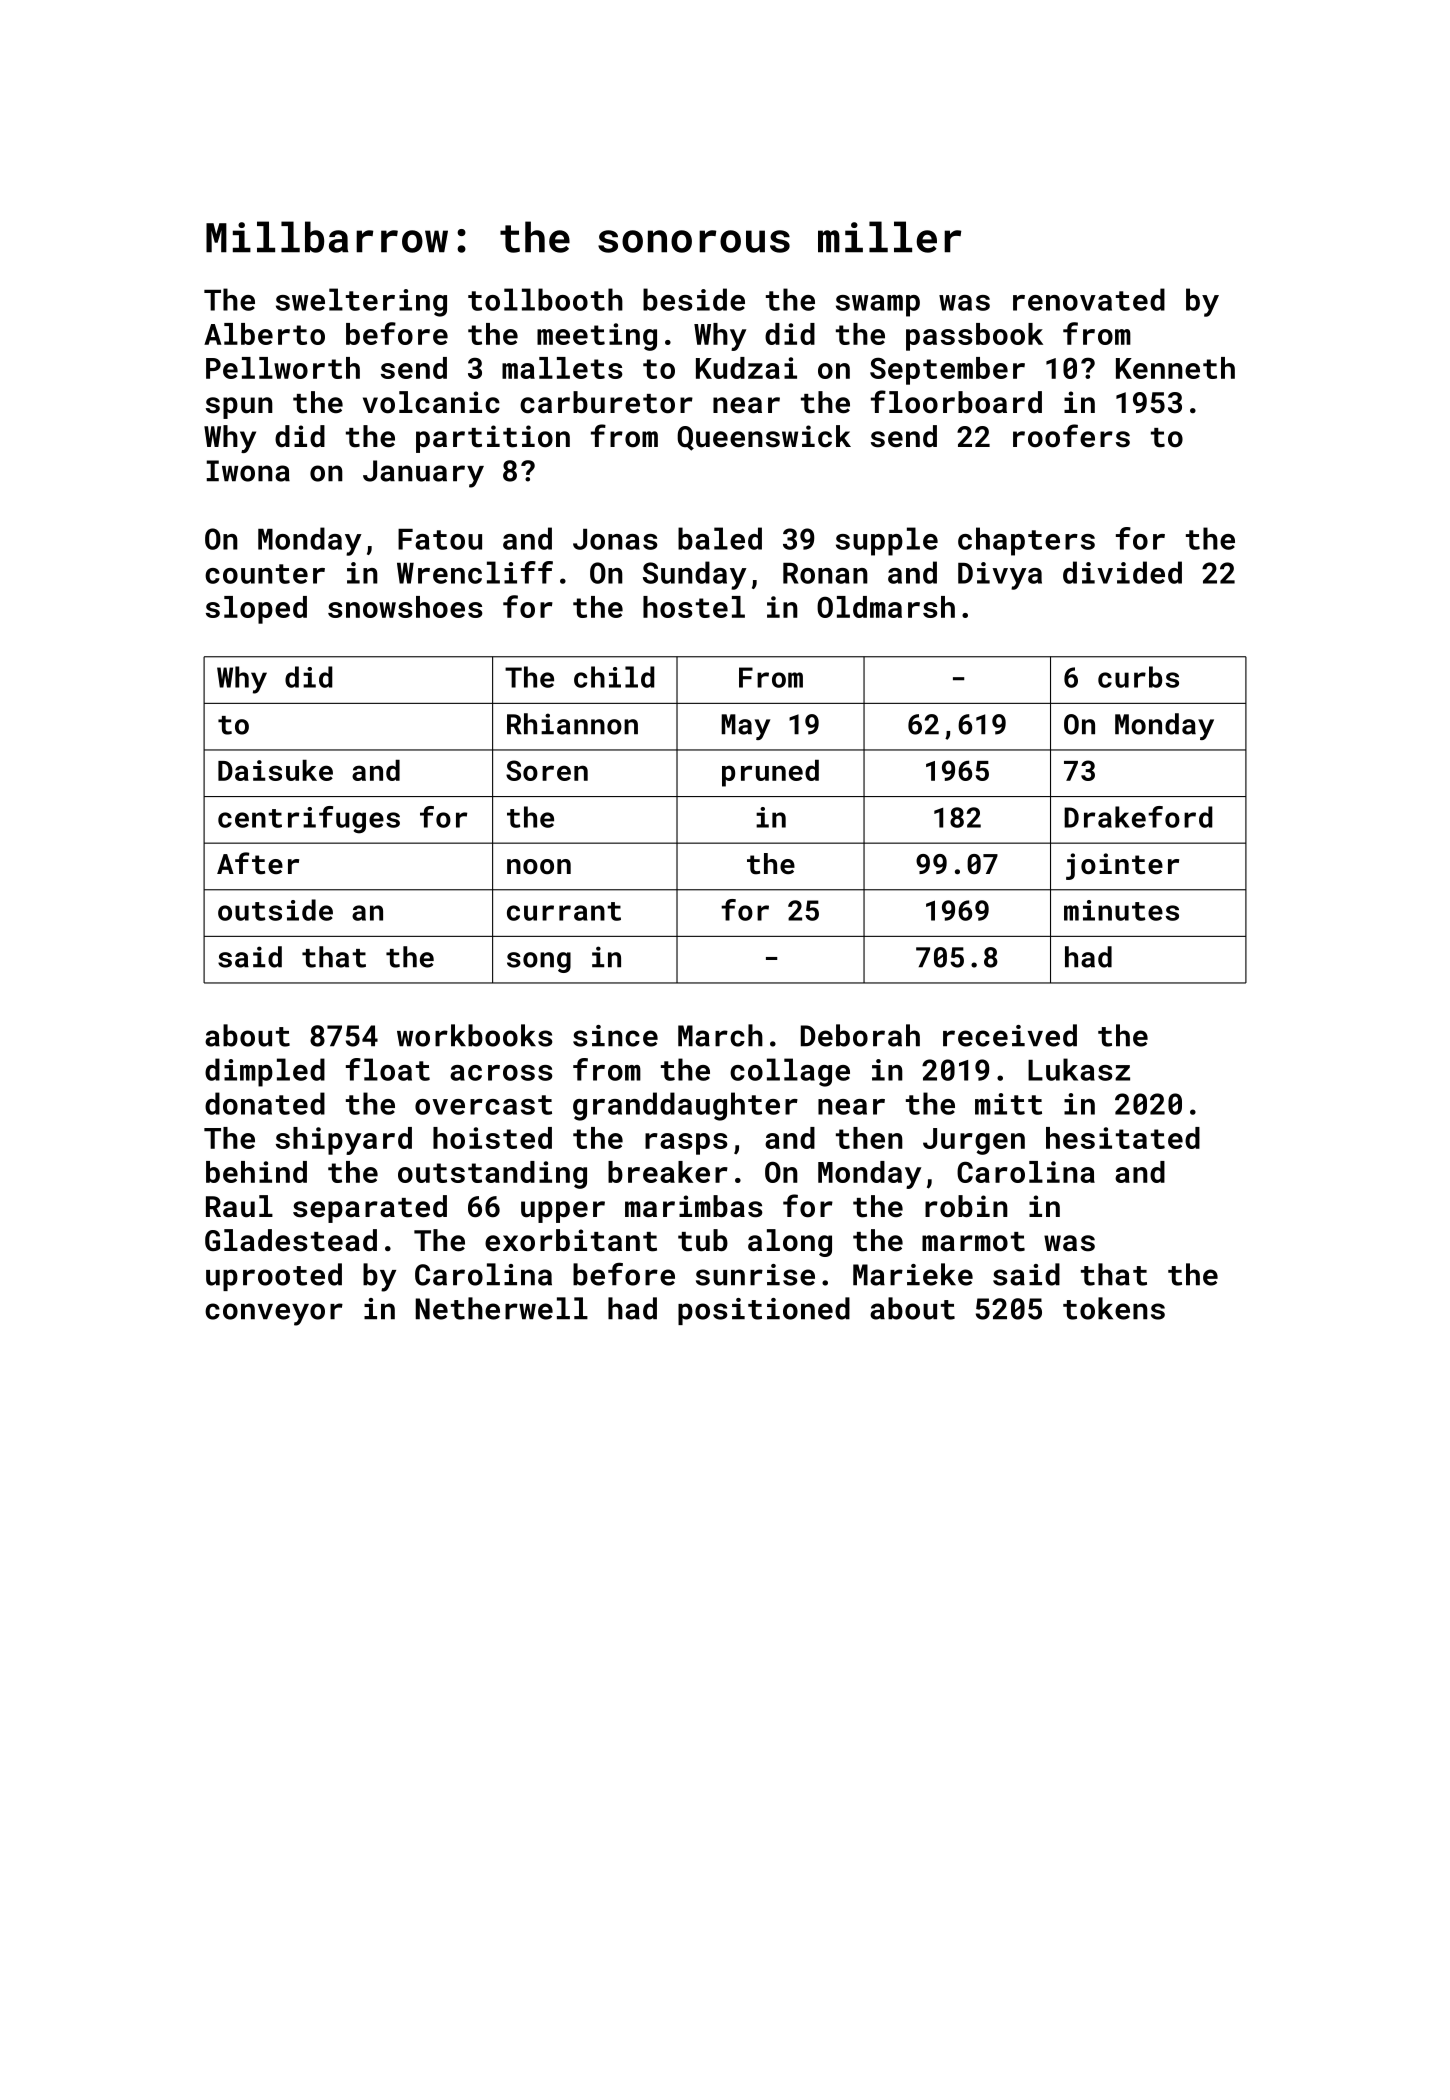  Describe the element at coordinates (1122, 866) in the page. I see `jointer` at that location.
